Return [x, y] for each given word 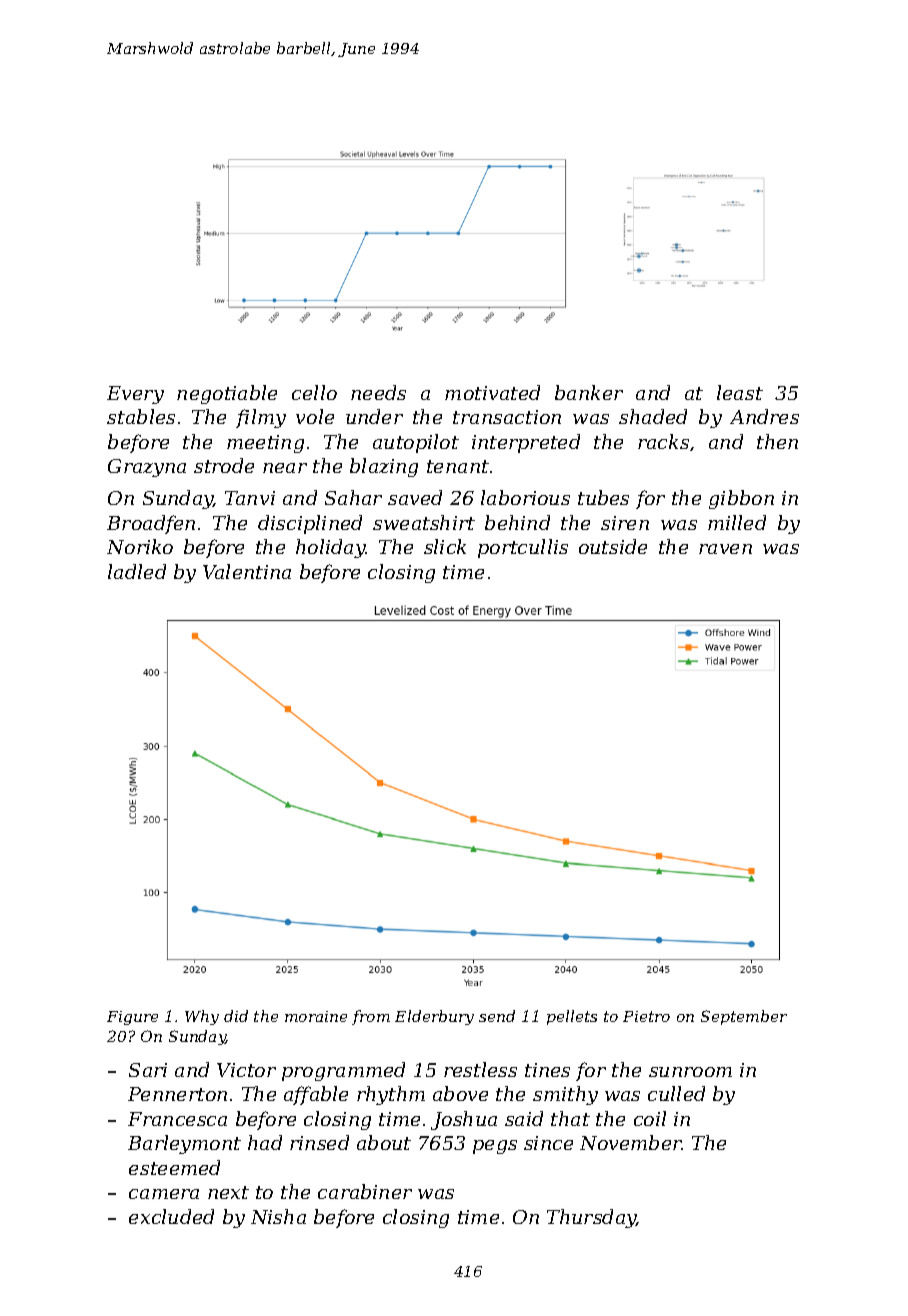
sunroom [690, 1072]
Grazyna [147, 468]
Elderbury [434, 1017]
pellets [572, 1017]
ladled [137, 571]
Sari [148, 1070]
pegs [495, 1147]
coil [650, 1118]
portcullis [523, 548]
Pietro [646, 1016]
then [777, 441]
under [374, 416]
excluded [171, 1216]
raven [725, 549]
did [236, 1016]
